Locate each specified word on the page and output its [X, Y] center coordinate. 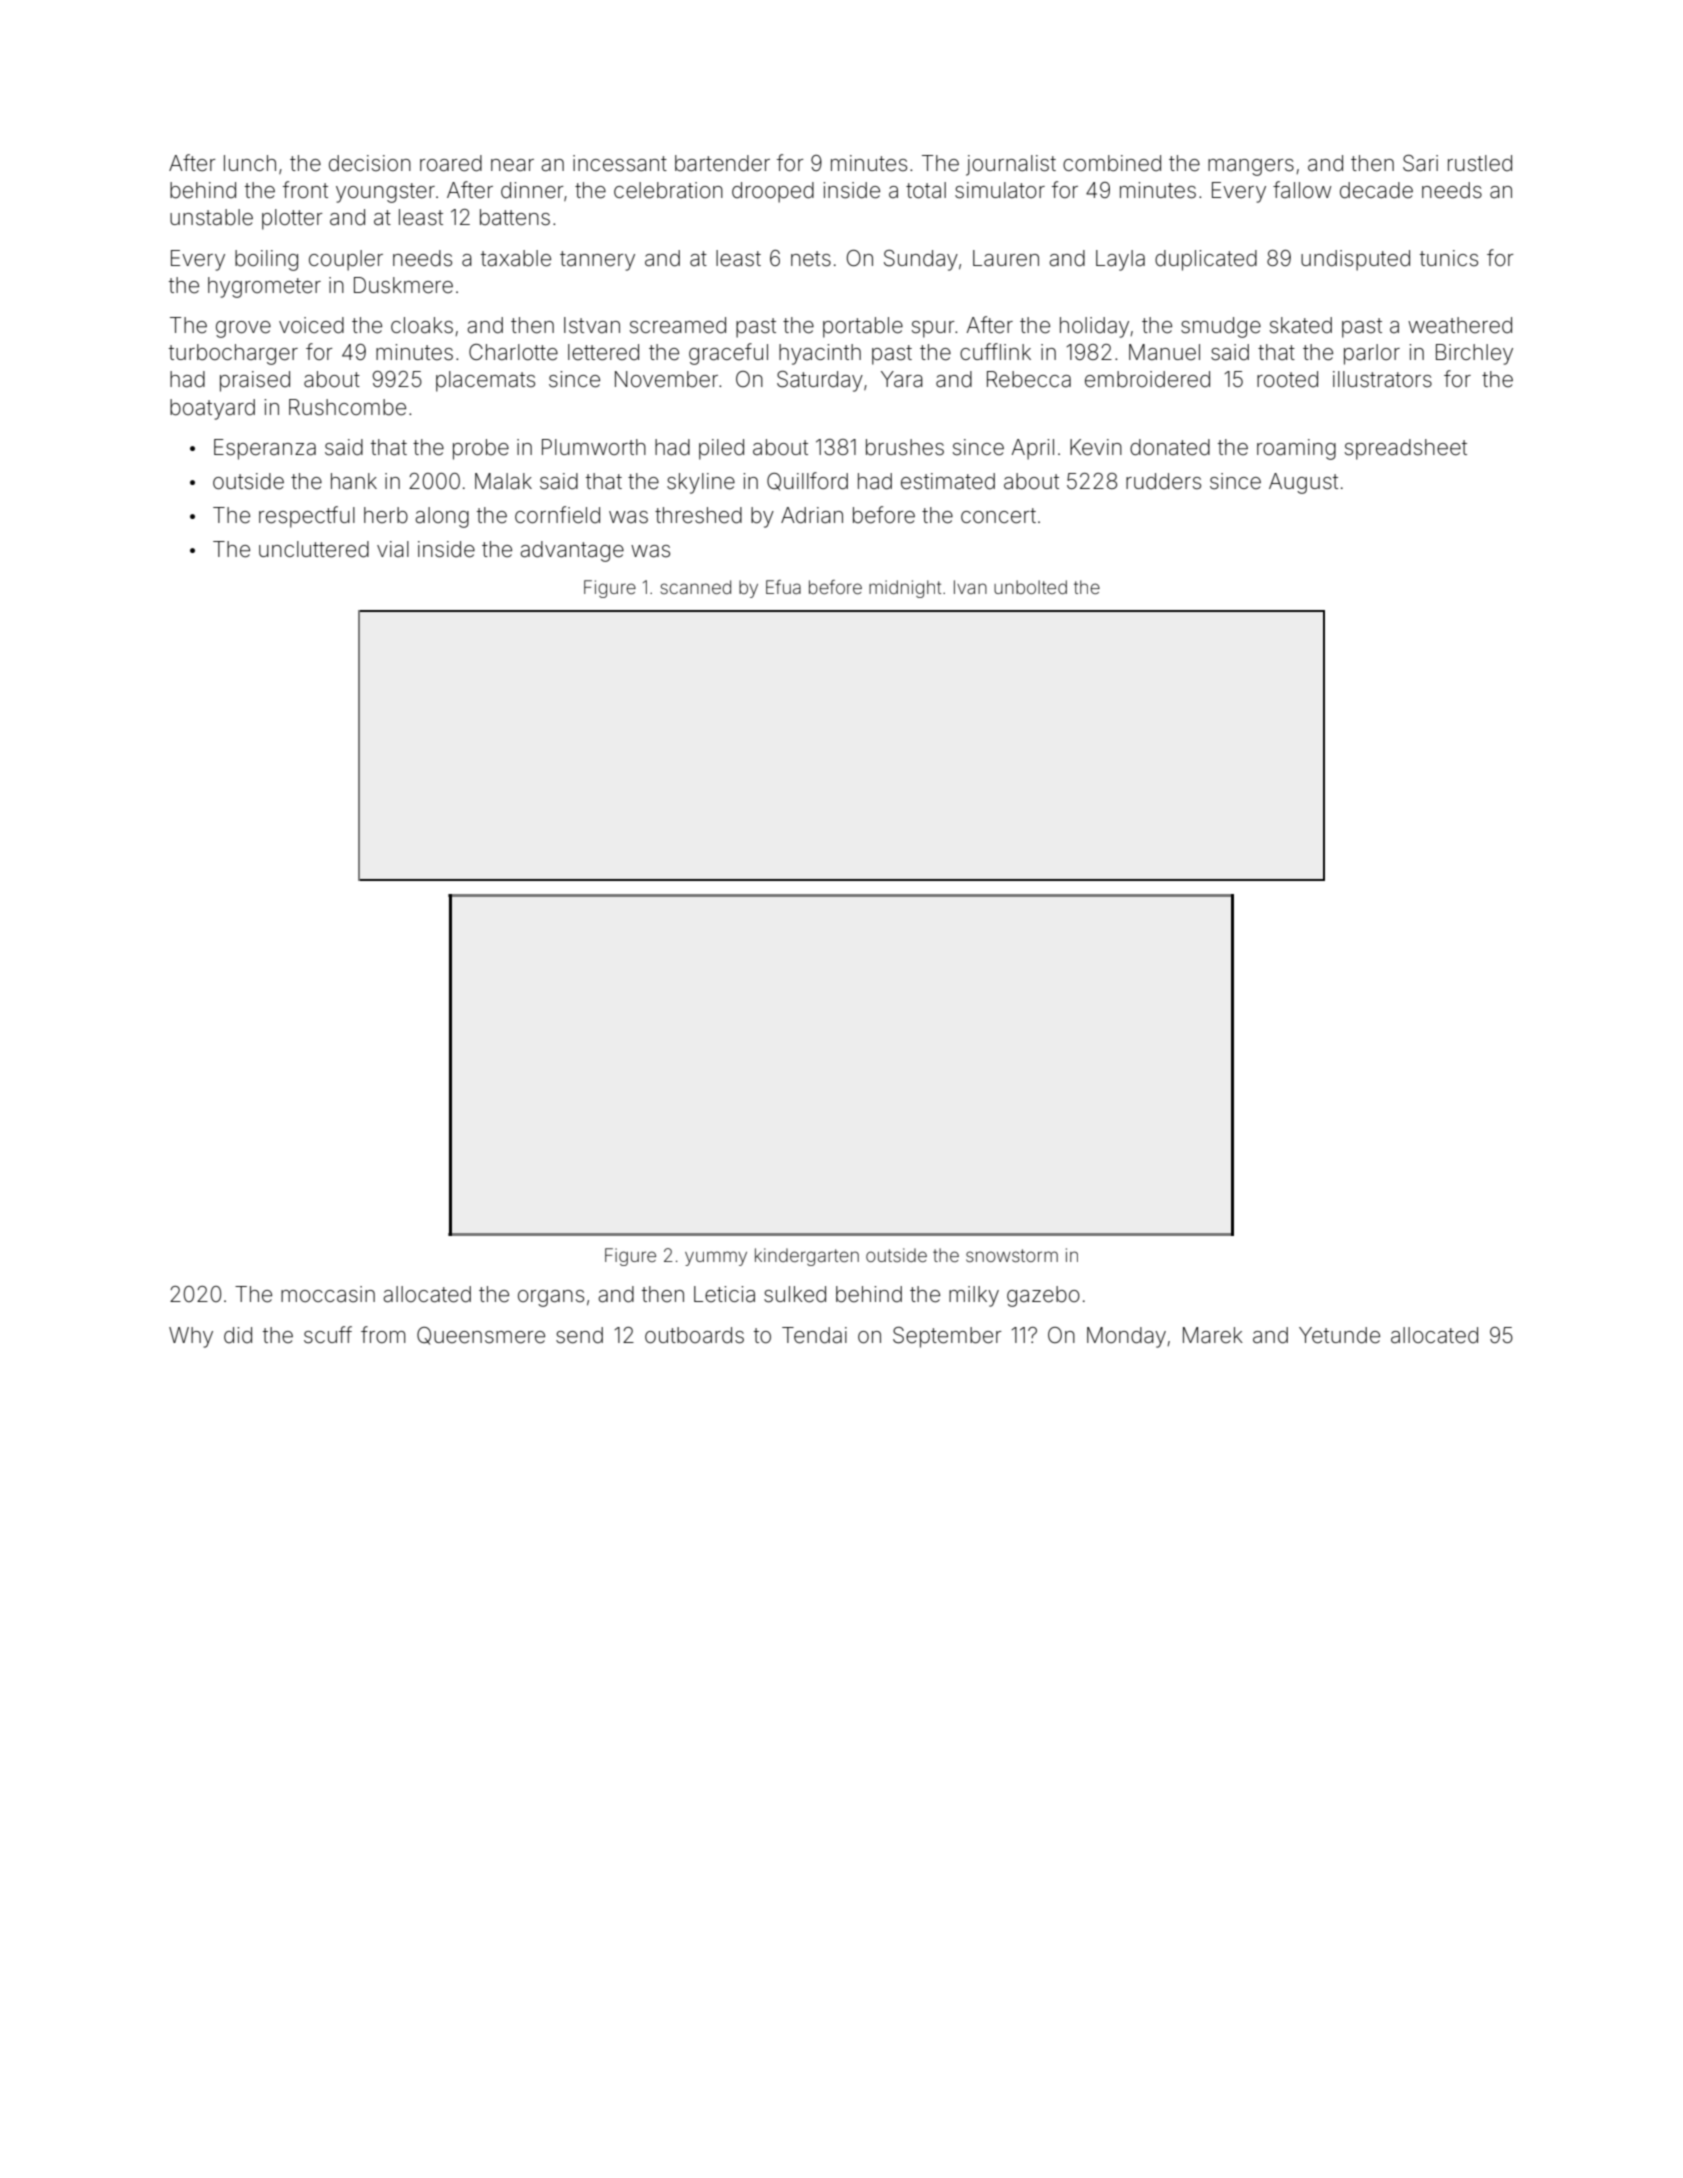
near [512, 165]
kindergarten [807, 1257]
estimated [948, 481]
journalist [1011, 165]
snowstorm [1012, 1255]
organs [551, 1298]
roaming [1296, 449]
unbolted [1030, 587]
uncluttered [314, 549]
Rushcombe [347, 407]
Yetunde [1339, 1335]
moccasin [328, 1294]
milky [974, 1296]
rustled [1480, 163]
